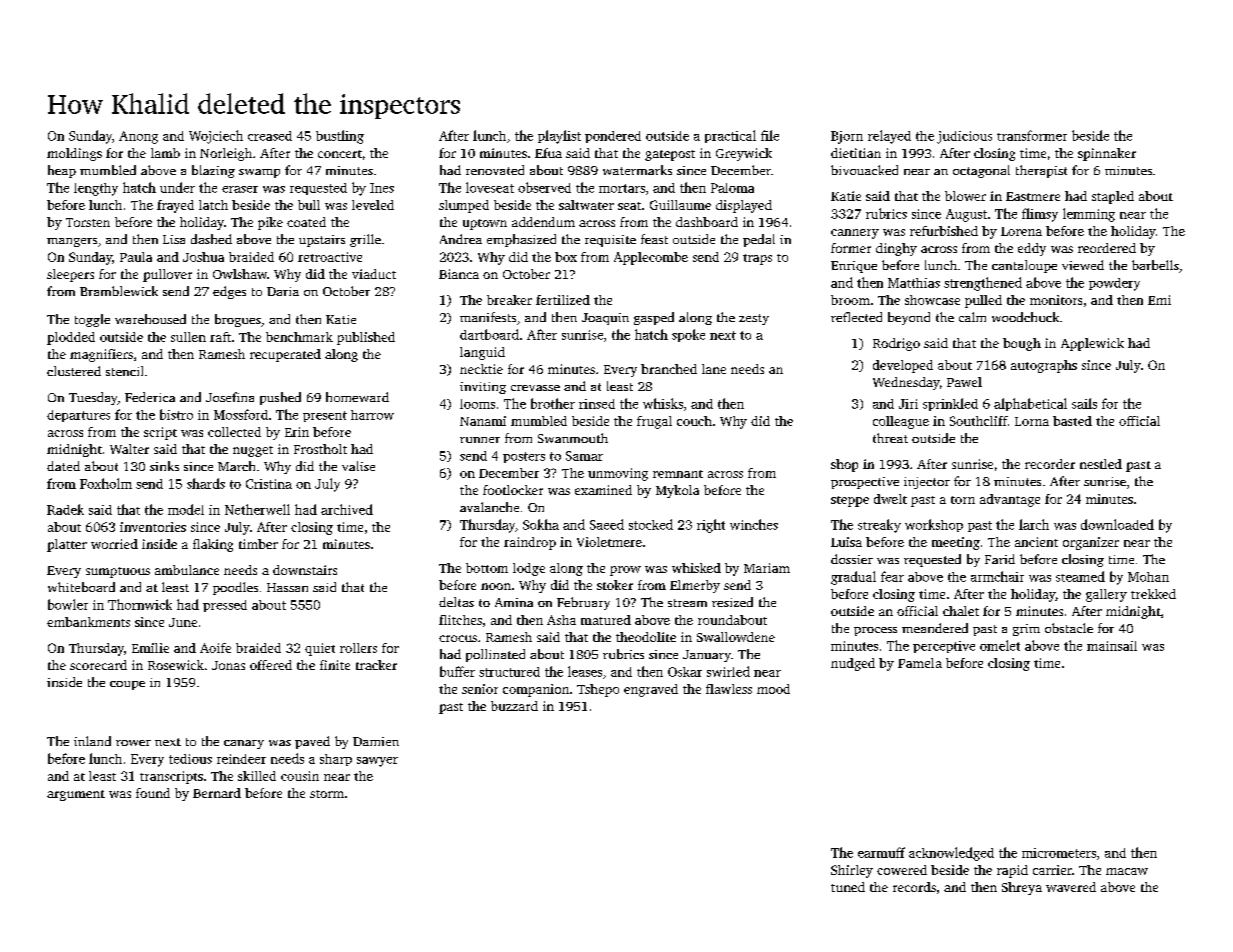 The image size is (1233, 952). Describe the element at coordinates (377, 762) in the image. I see `sawyer` at that location.
